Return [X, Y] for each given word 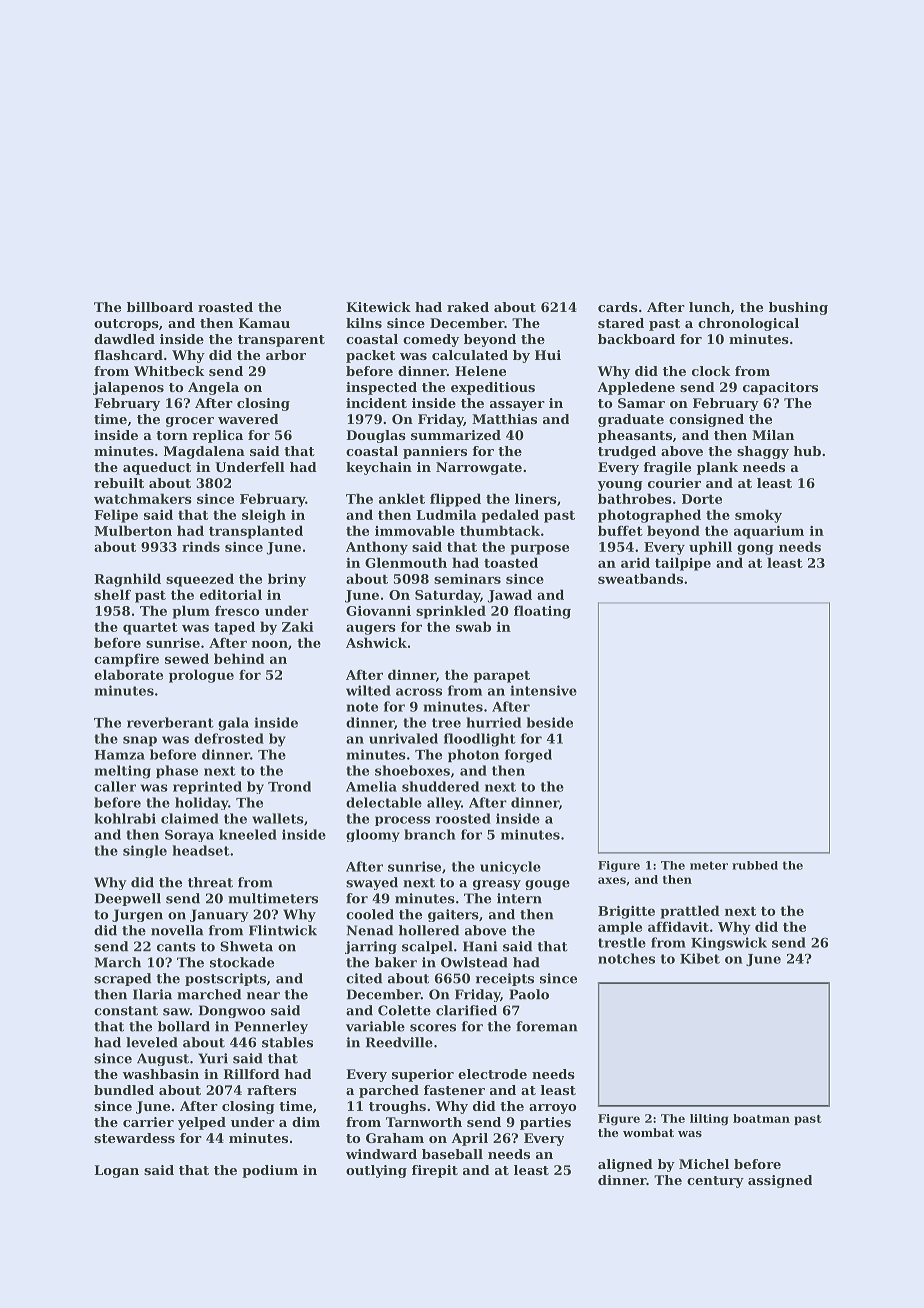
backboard [636, 339]
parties [545, 1123]
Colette [404, 1010]
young [620, 486]
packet [370, 356]
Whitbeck [169, 371]
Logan [116, 1171]
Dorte [702, 499]
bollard [184, 1026]
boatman [761, 1118]
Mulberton [133, 530]
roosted [463, 818]
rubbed [755, 865]
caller [115, 786]
